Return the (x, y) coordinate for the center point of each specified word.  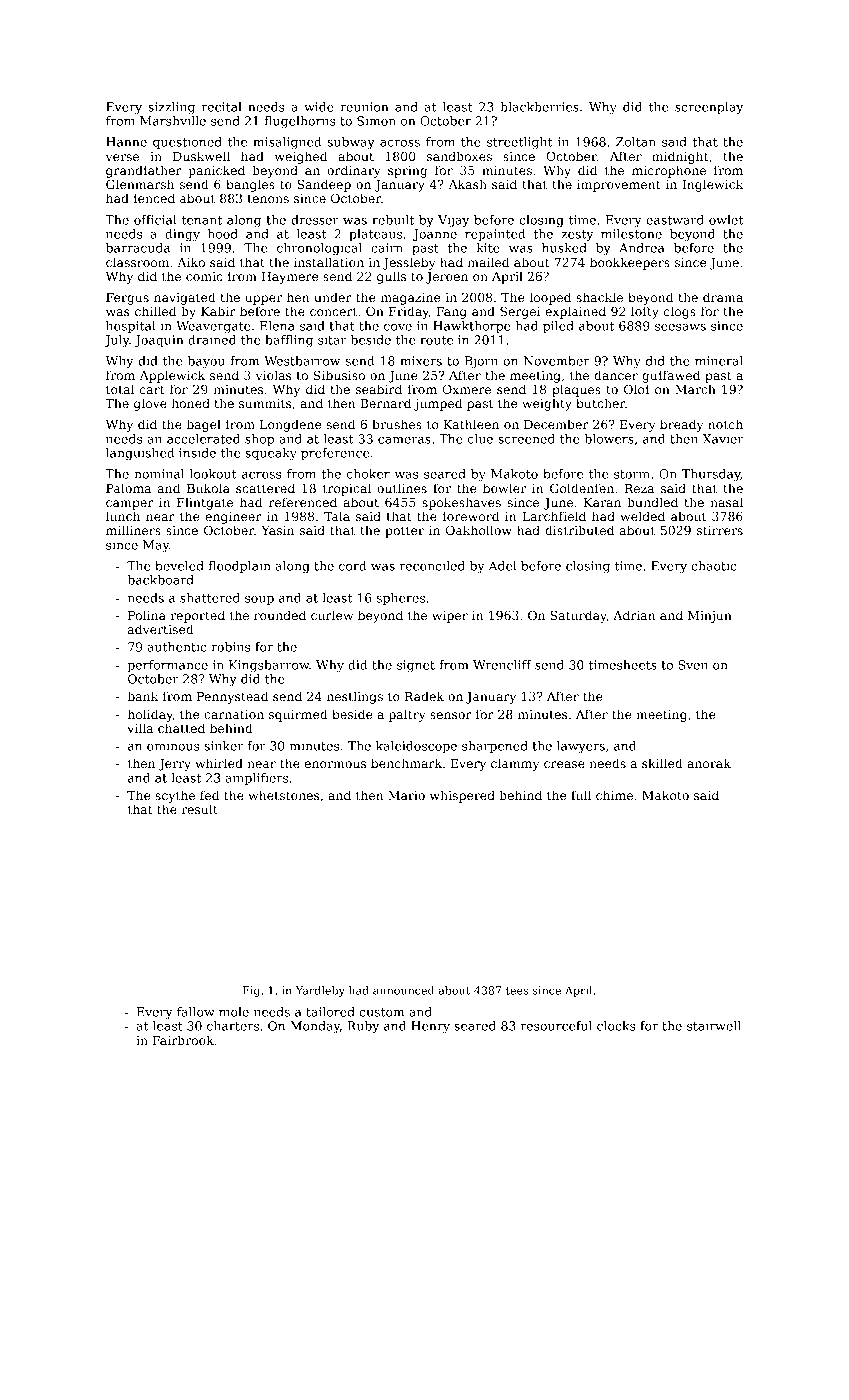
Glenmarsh (140, 184)
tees (517, 991)
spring (407, 172)
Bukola (208, 488)
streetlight (519, 143)
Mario (406, 795)
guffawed (671, 376)
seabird (379, 389)
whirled (219, 763)
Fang (452, 313)
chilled (155, 311)
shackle (599, 297)
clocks (616, 1026)
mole (234, 1012)
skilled (662, 763)
